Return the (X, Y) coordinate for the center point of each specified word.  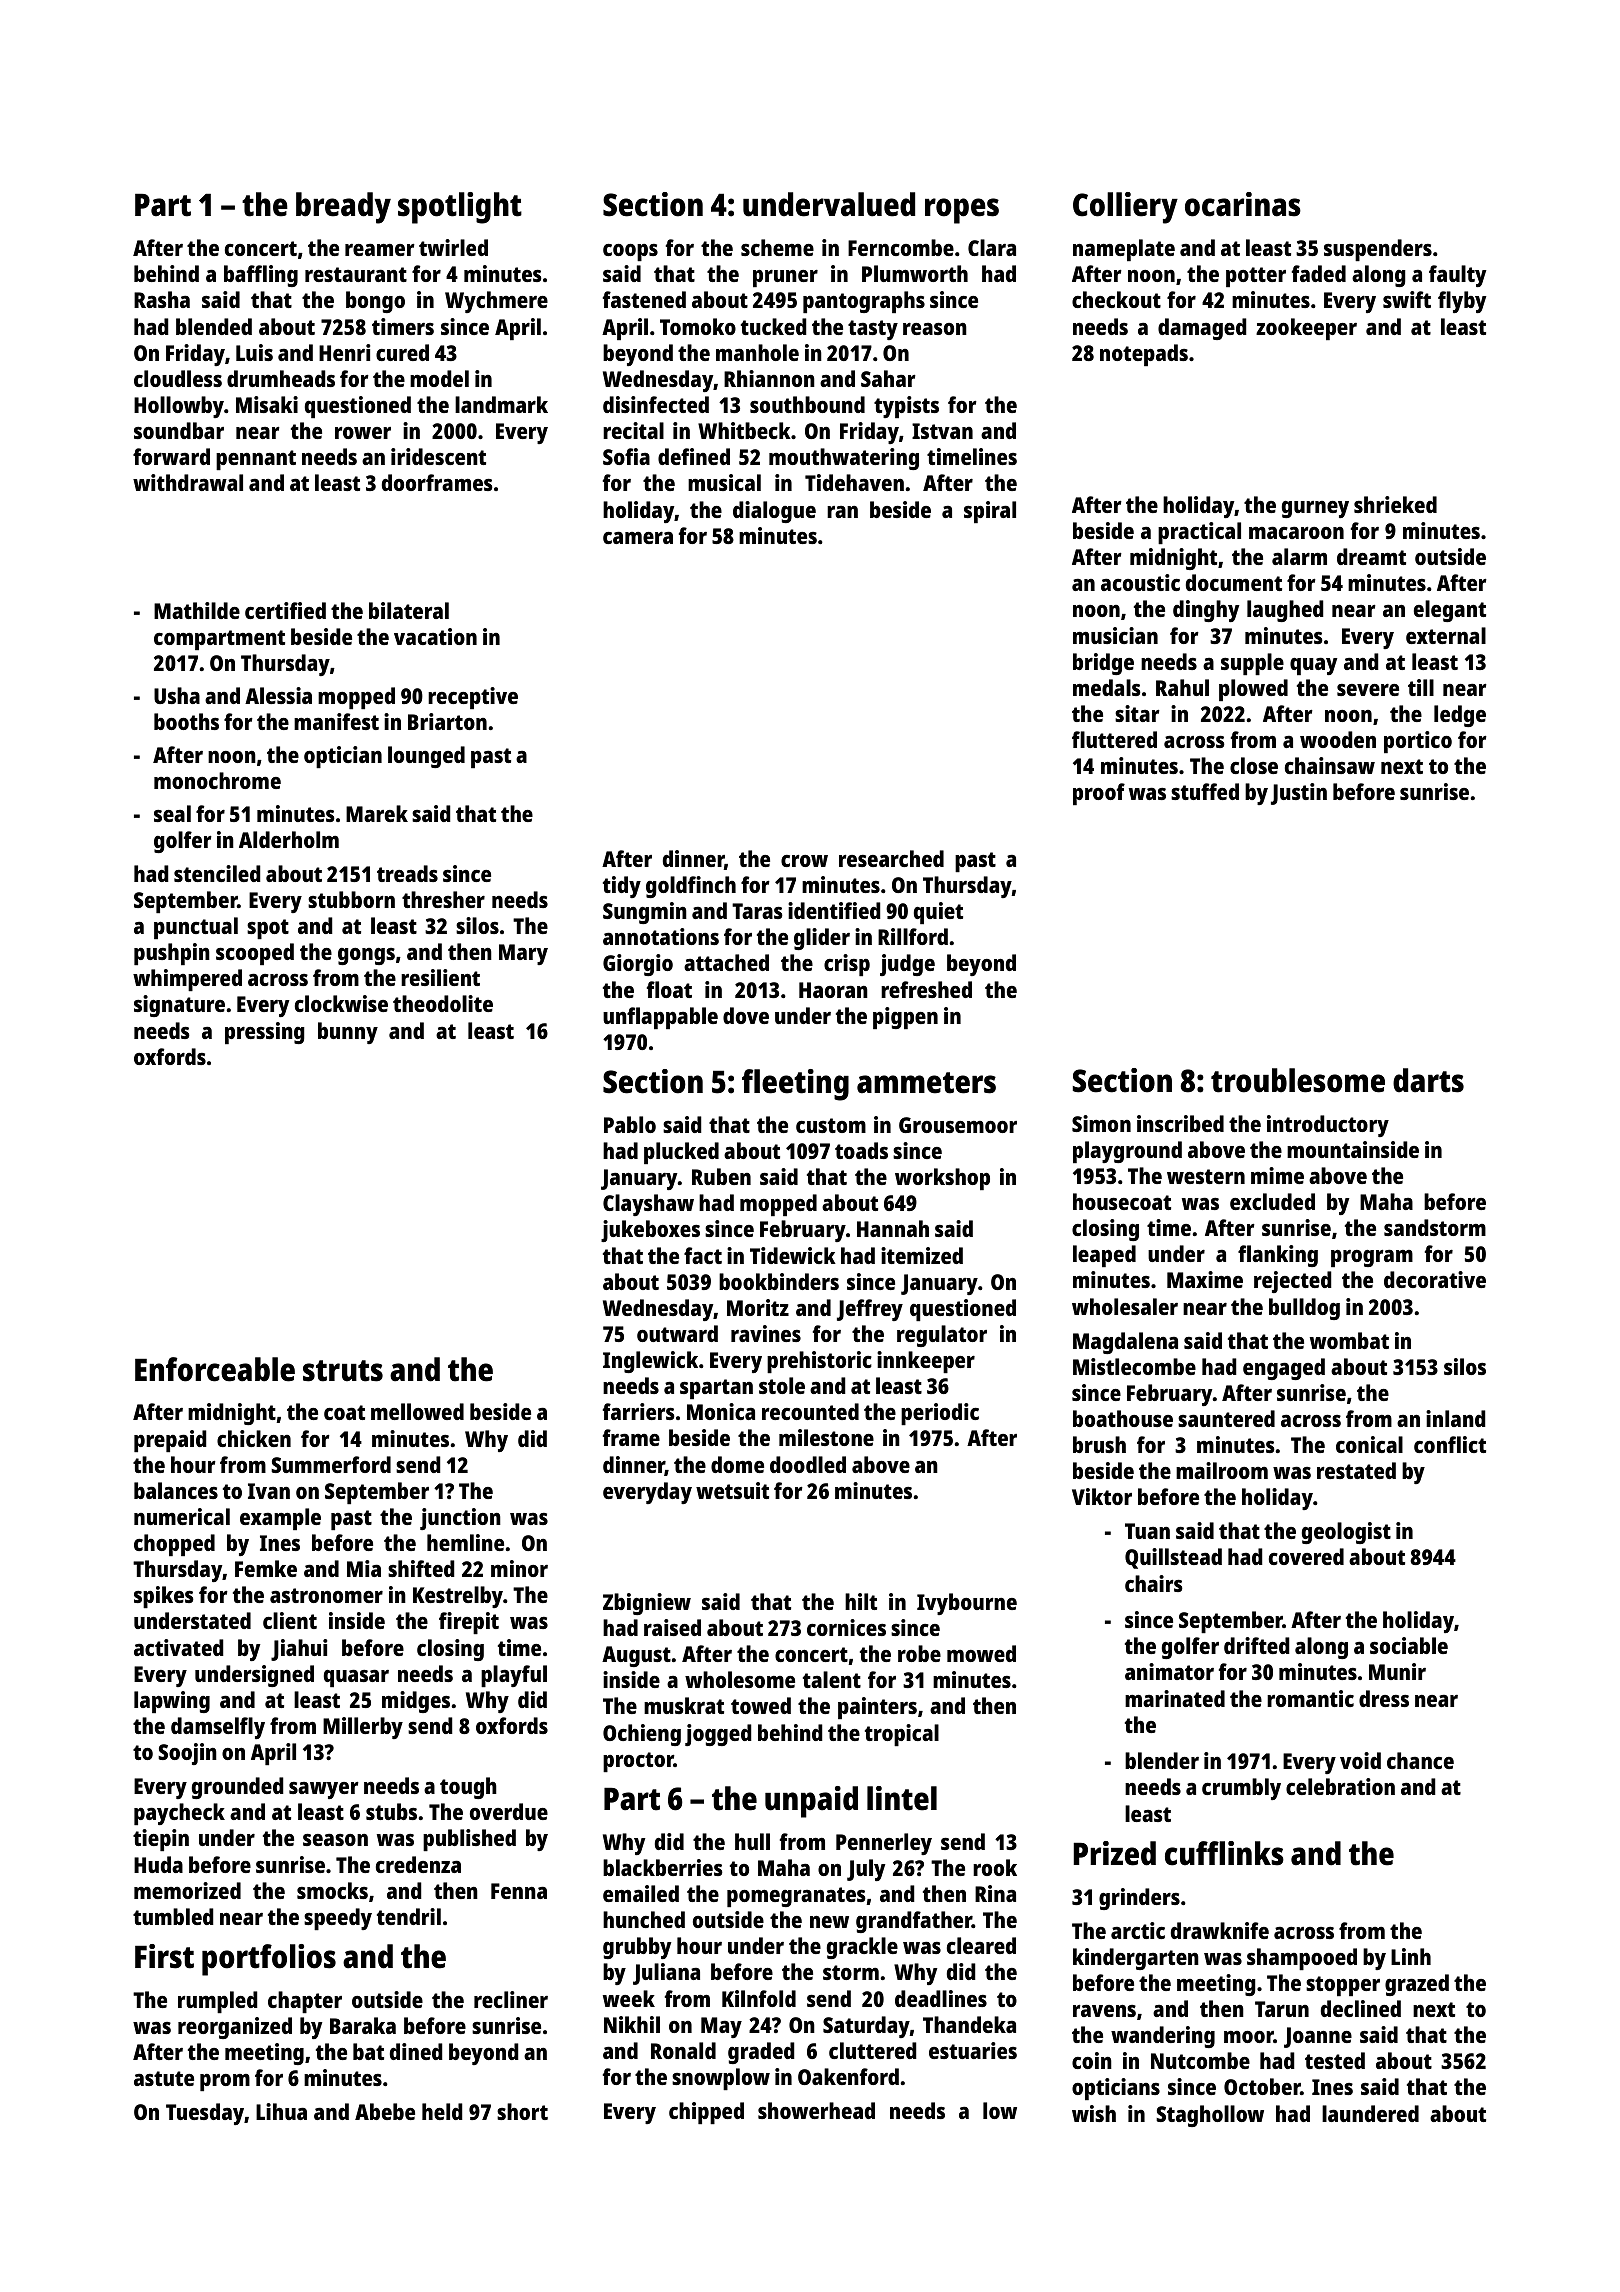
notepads (1144, 355)
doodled (808, 1464)
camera (638, 538)
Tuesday (205, 2114)
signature (179, 1006)
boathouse (1123, 1418)
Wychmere (496, 302)
